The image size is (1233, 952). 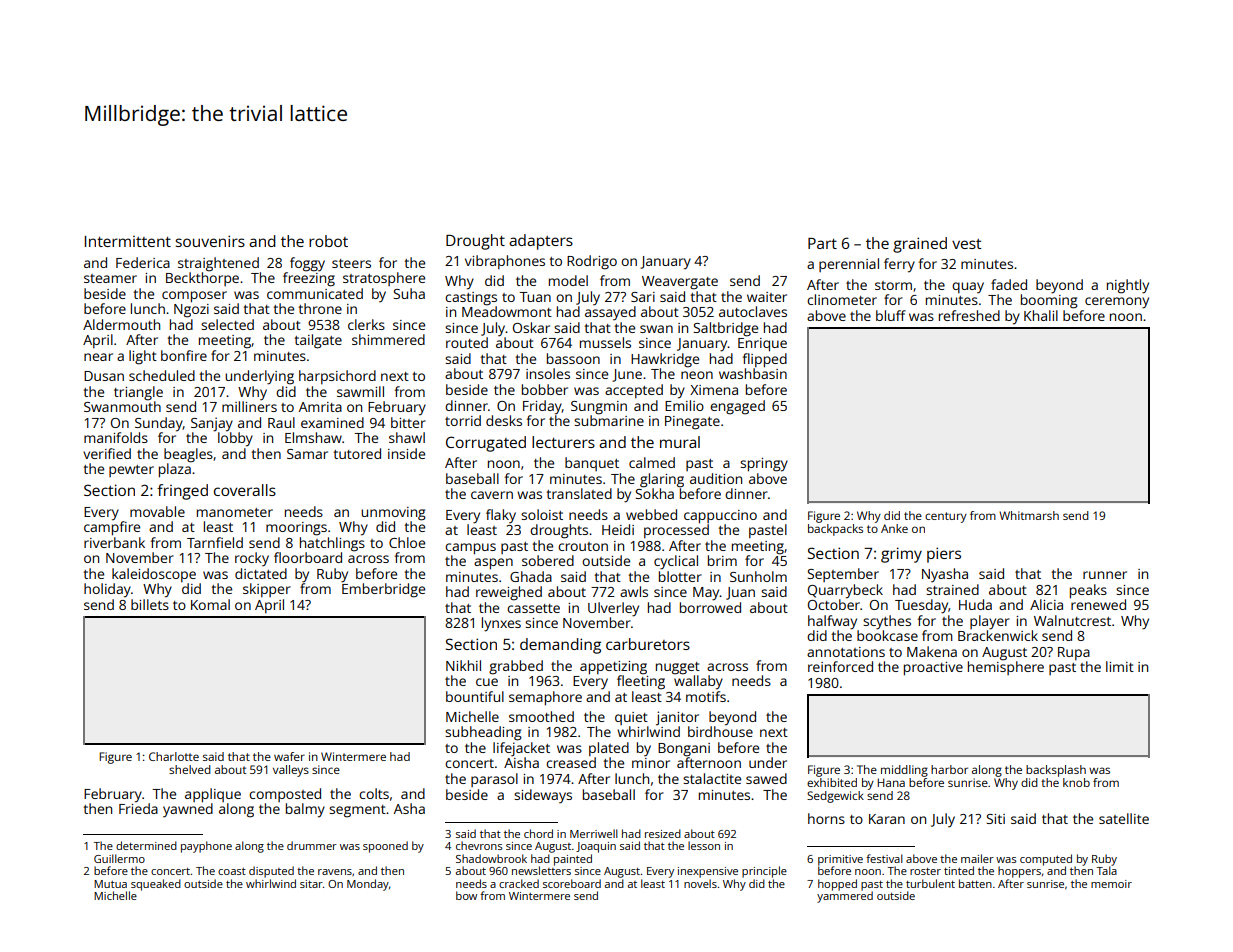 What do you see at coordinates (706, 594) in the screenshot?
I see `May` at bounding box center [706, 594].
